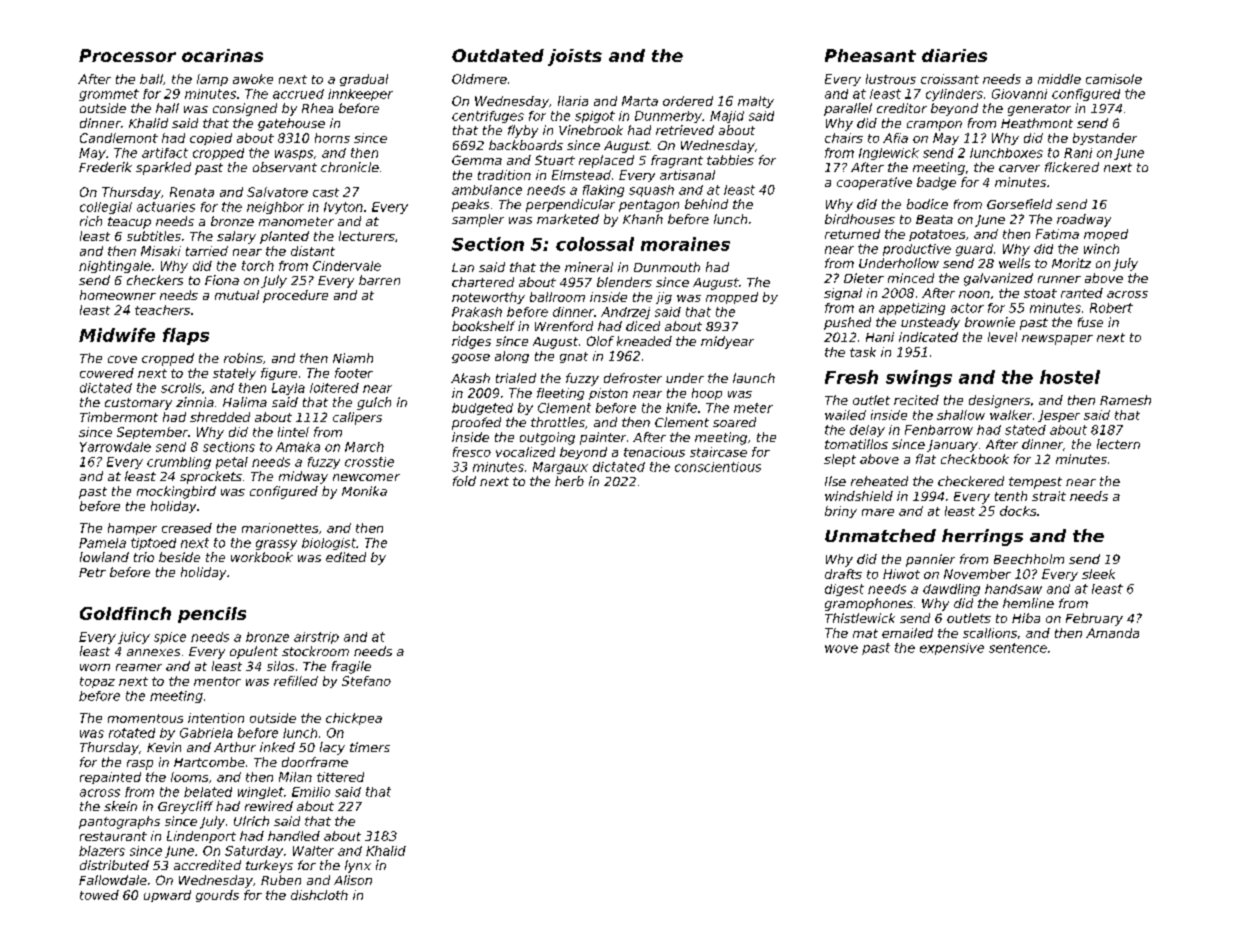 The height and width of the page is (952, 1233). I want to click on horns, so click(332, 138).
